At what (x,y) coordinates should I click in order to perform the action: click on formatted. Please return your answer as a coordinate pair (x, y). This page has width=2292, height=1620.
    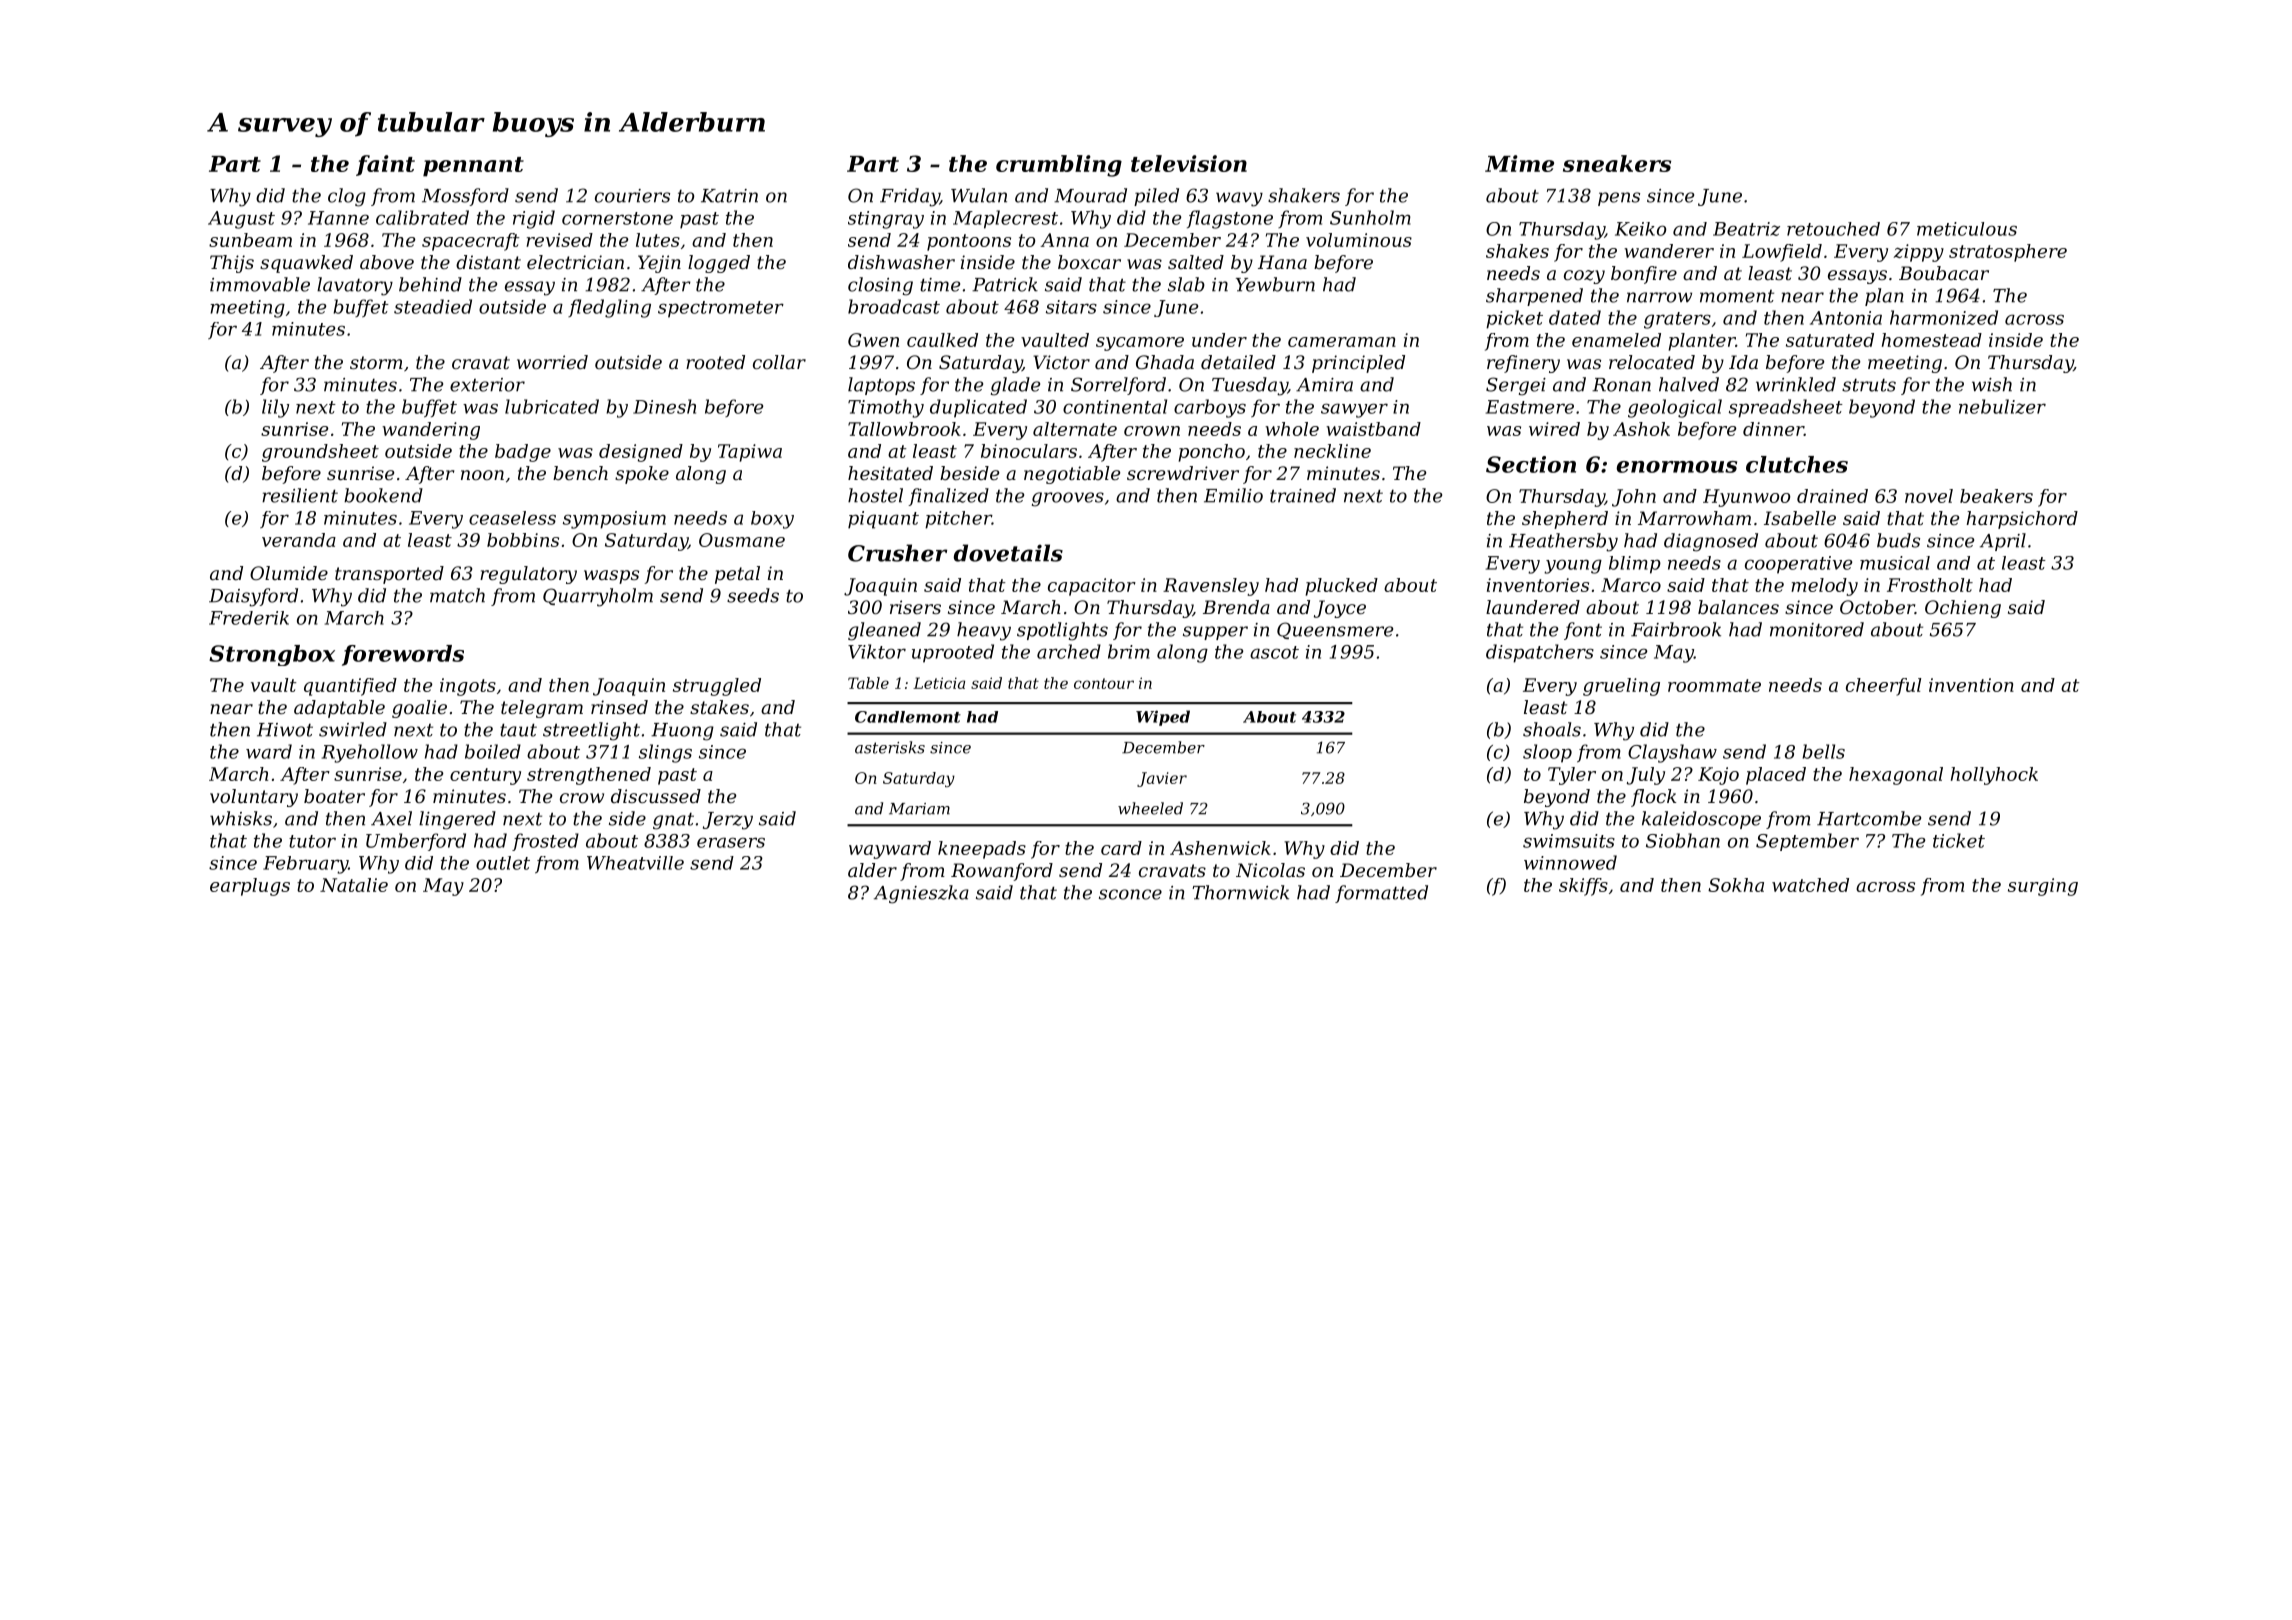
    Looking at the image, I should click on (1381, 894).
